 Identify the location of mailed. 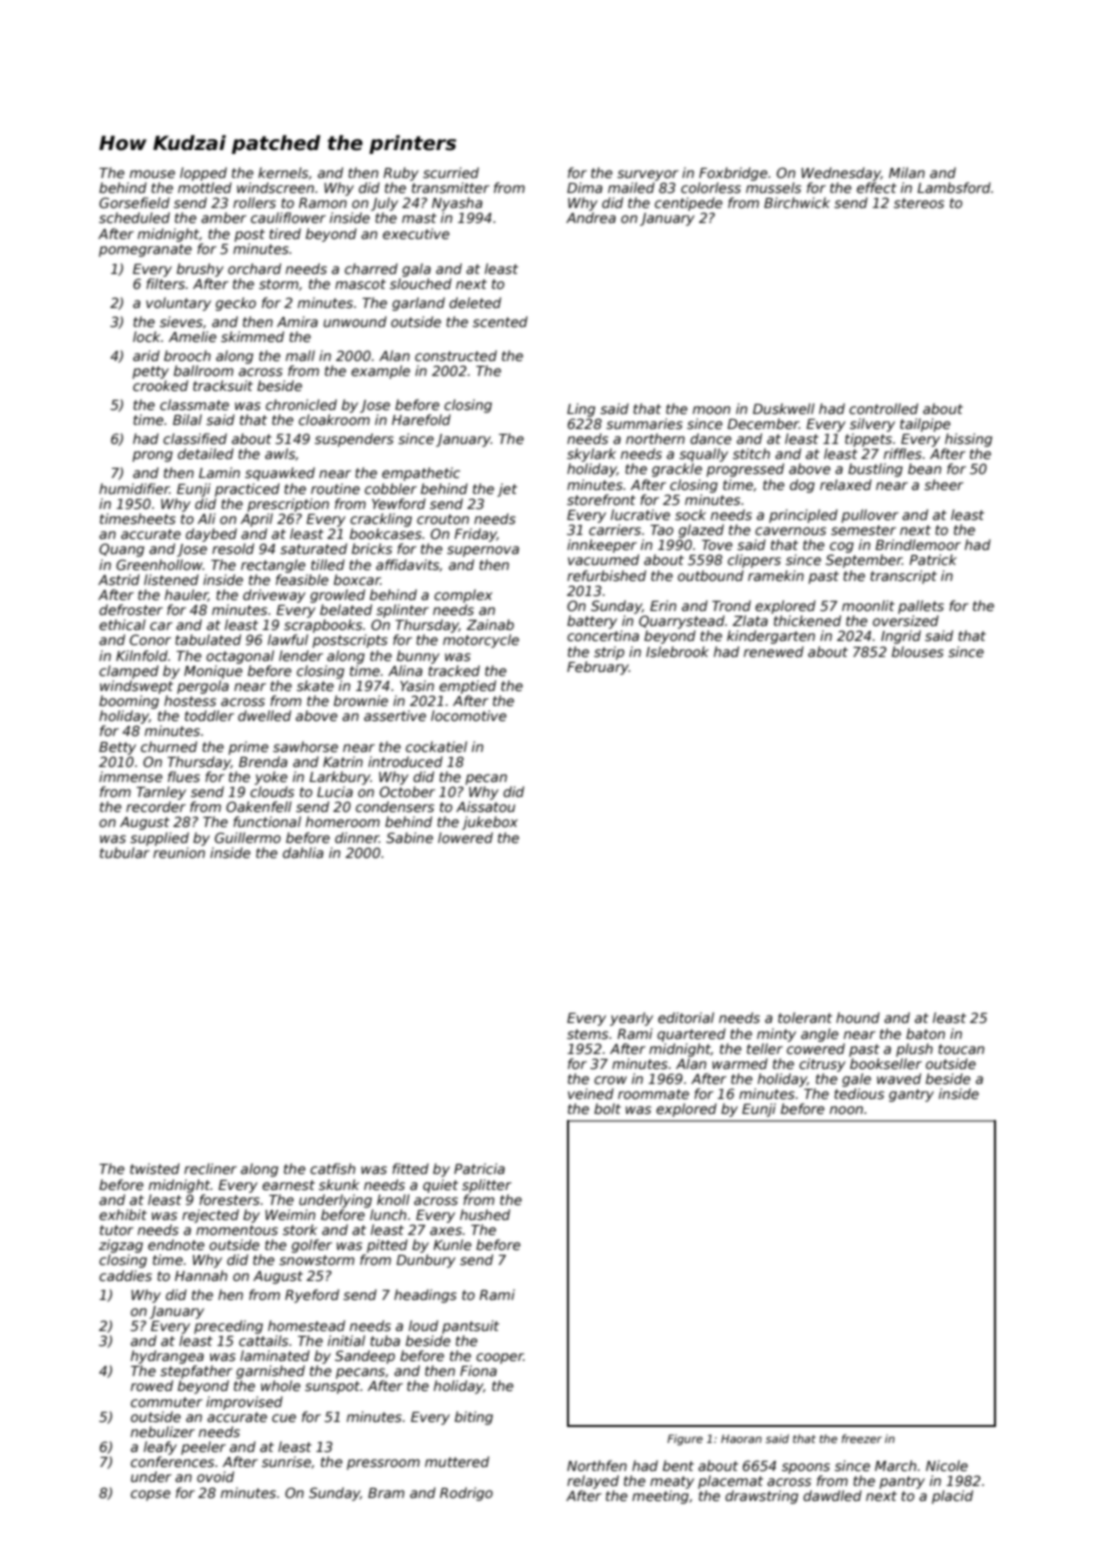
(631, 187).
